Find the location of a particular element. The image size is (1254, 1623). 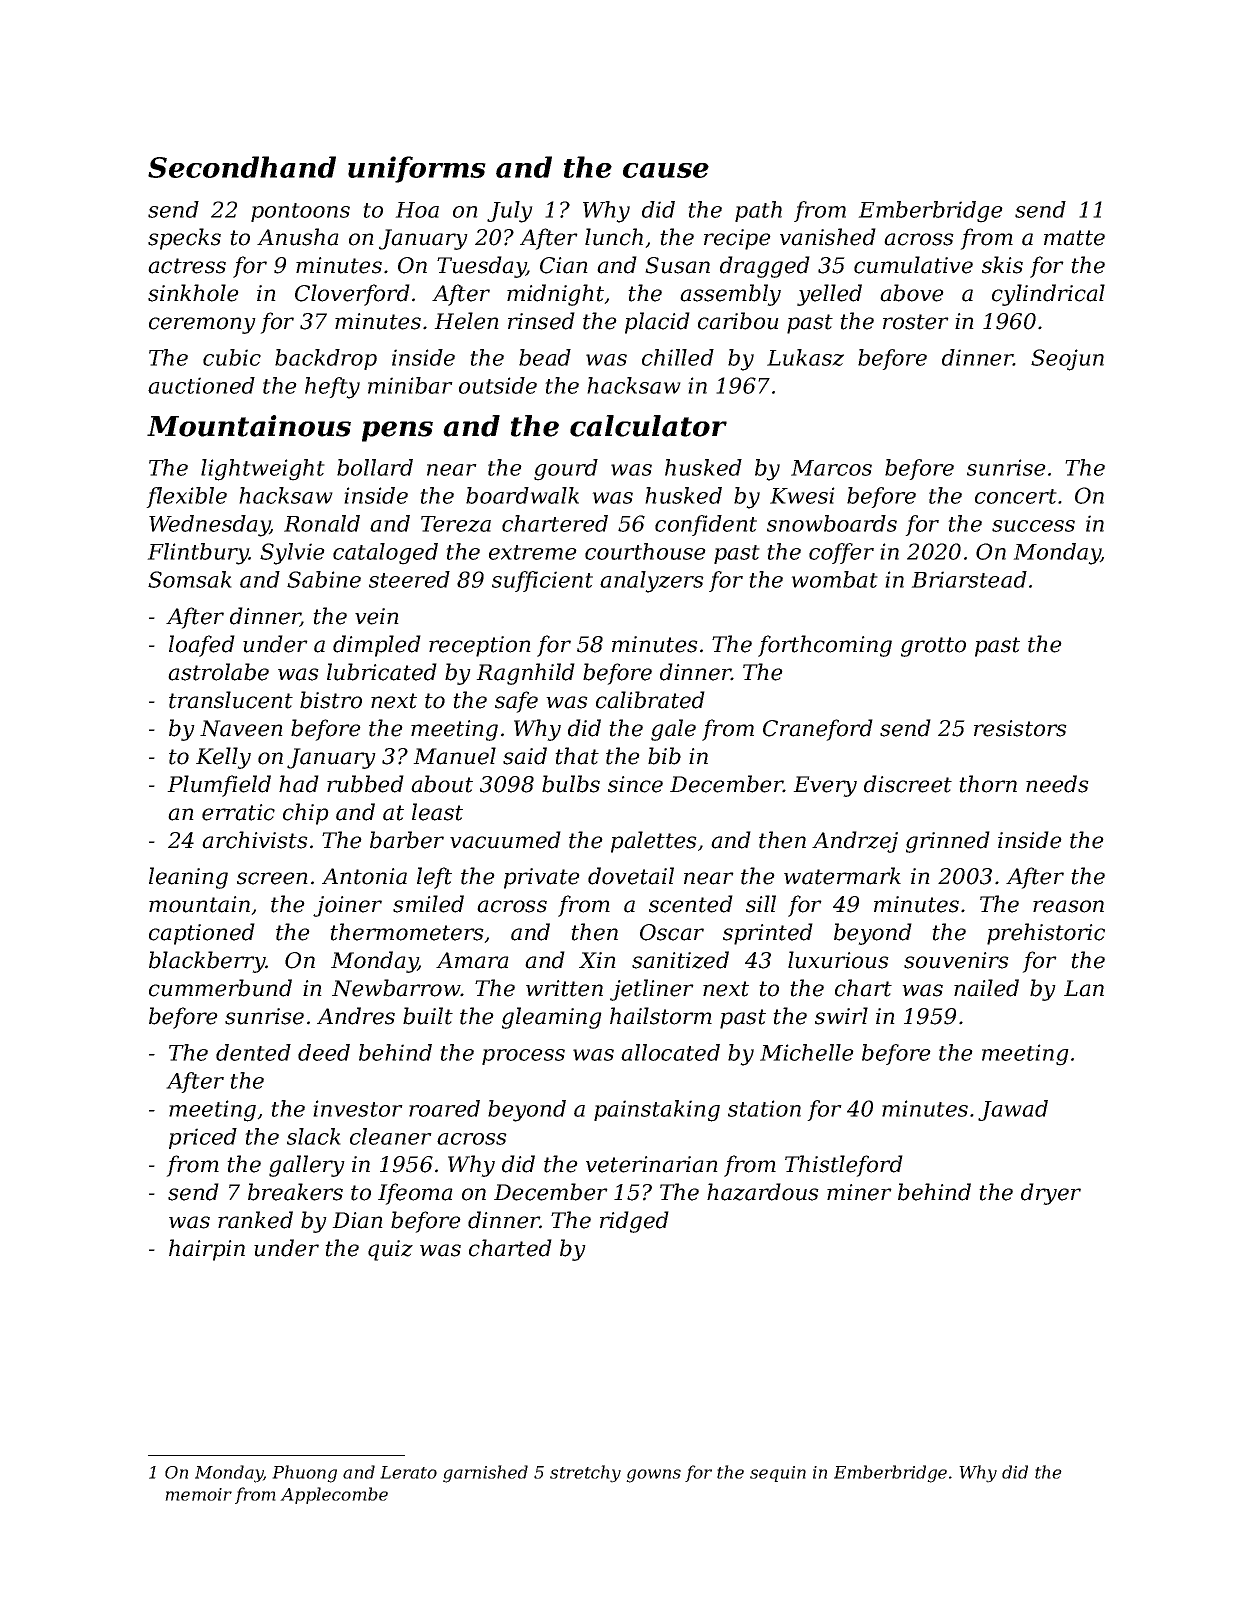

Lan is located at coordinates (1084, 988).
